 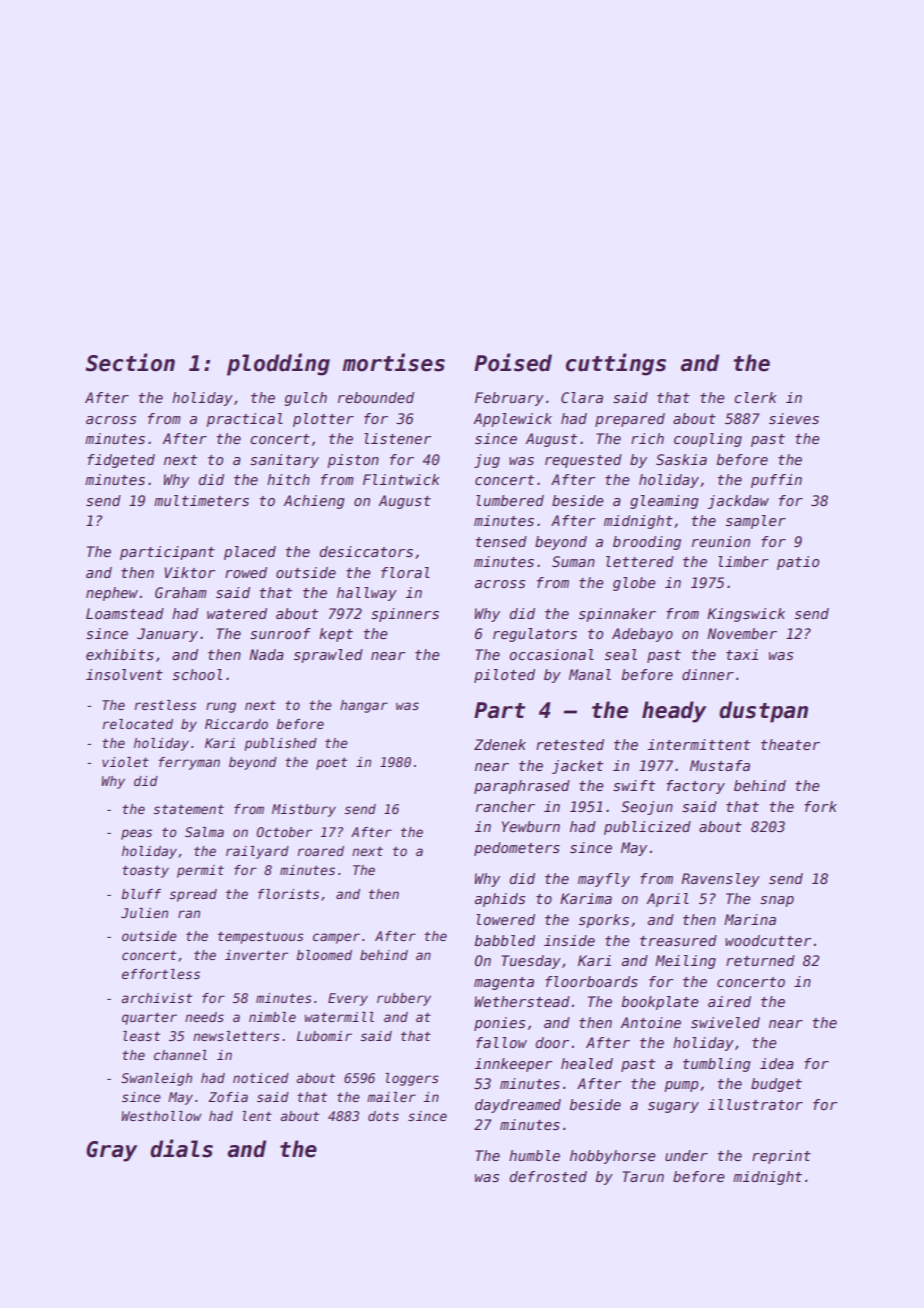 I want to click on dials, so click(x=181, y=1148).
